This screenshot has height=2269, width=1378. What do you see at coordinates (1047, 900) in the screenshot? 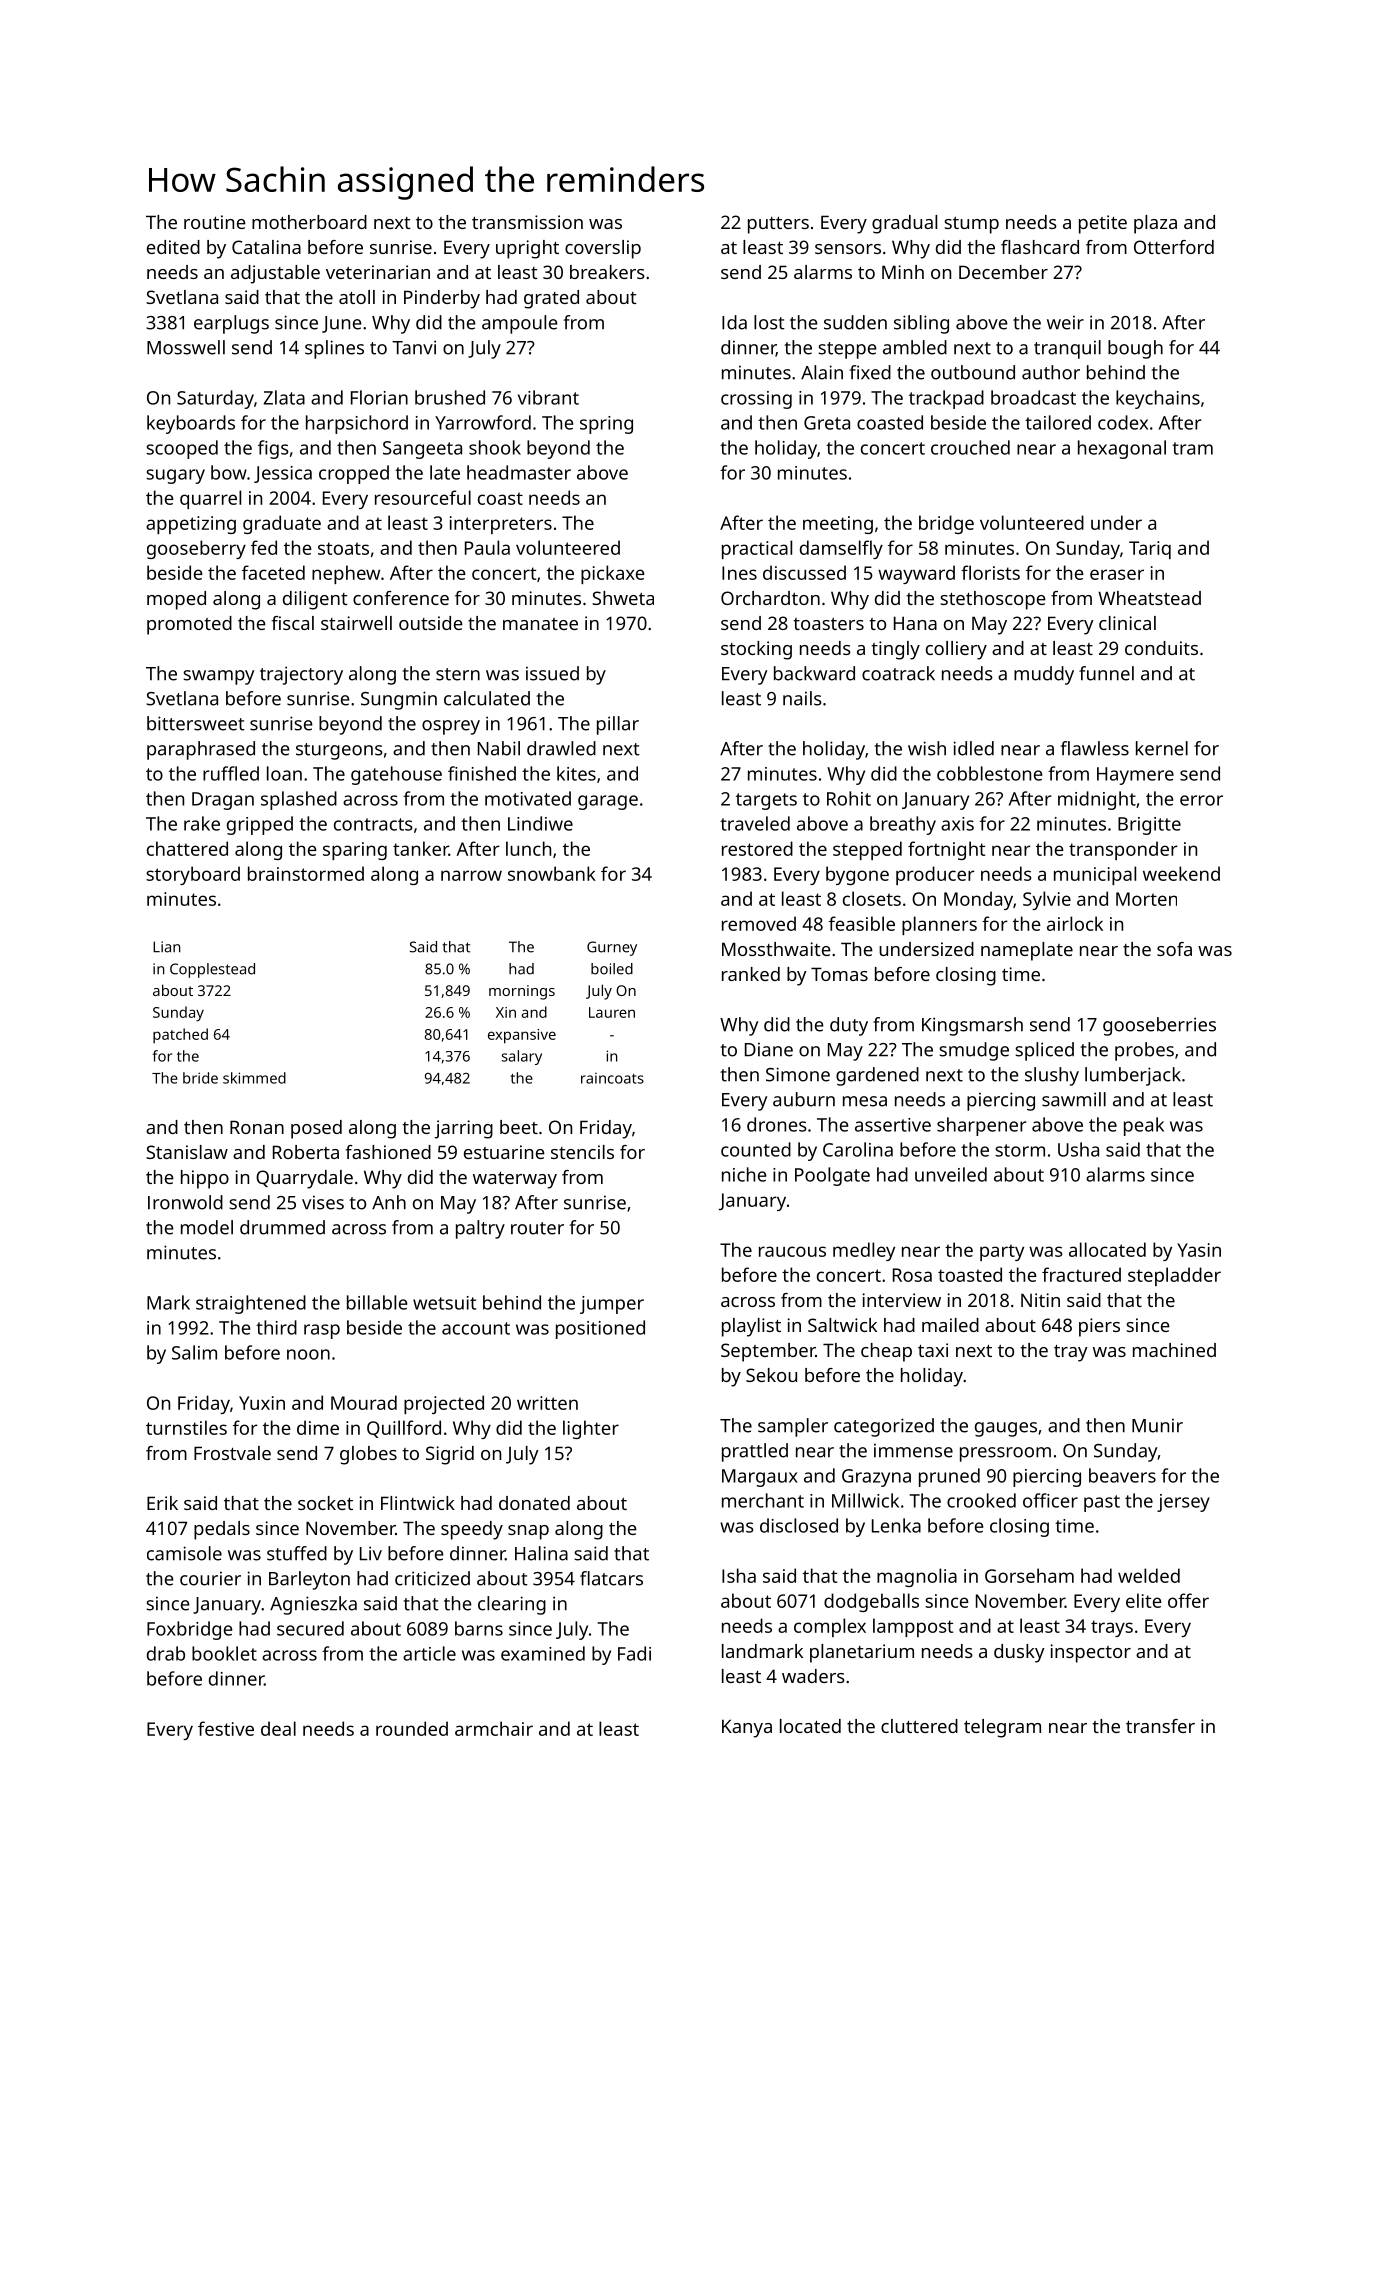
I see `Sylvie` at bounding box center [1047, 900].
